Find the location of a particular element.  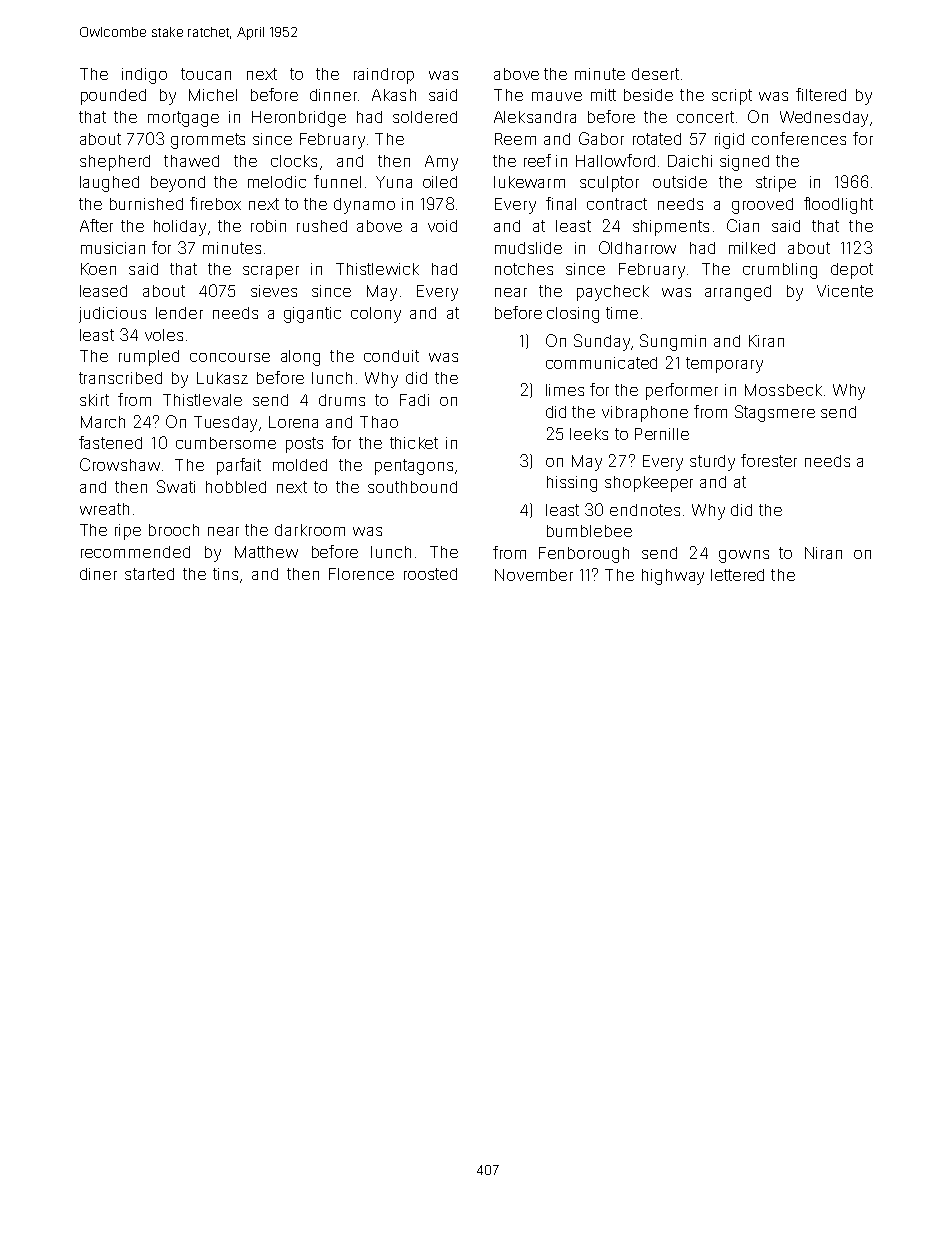

indigo is located at coordinates (144, 76).
